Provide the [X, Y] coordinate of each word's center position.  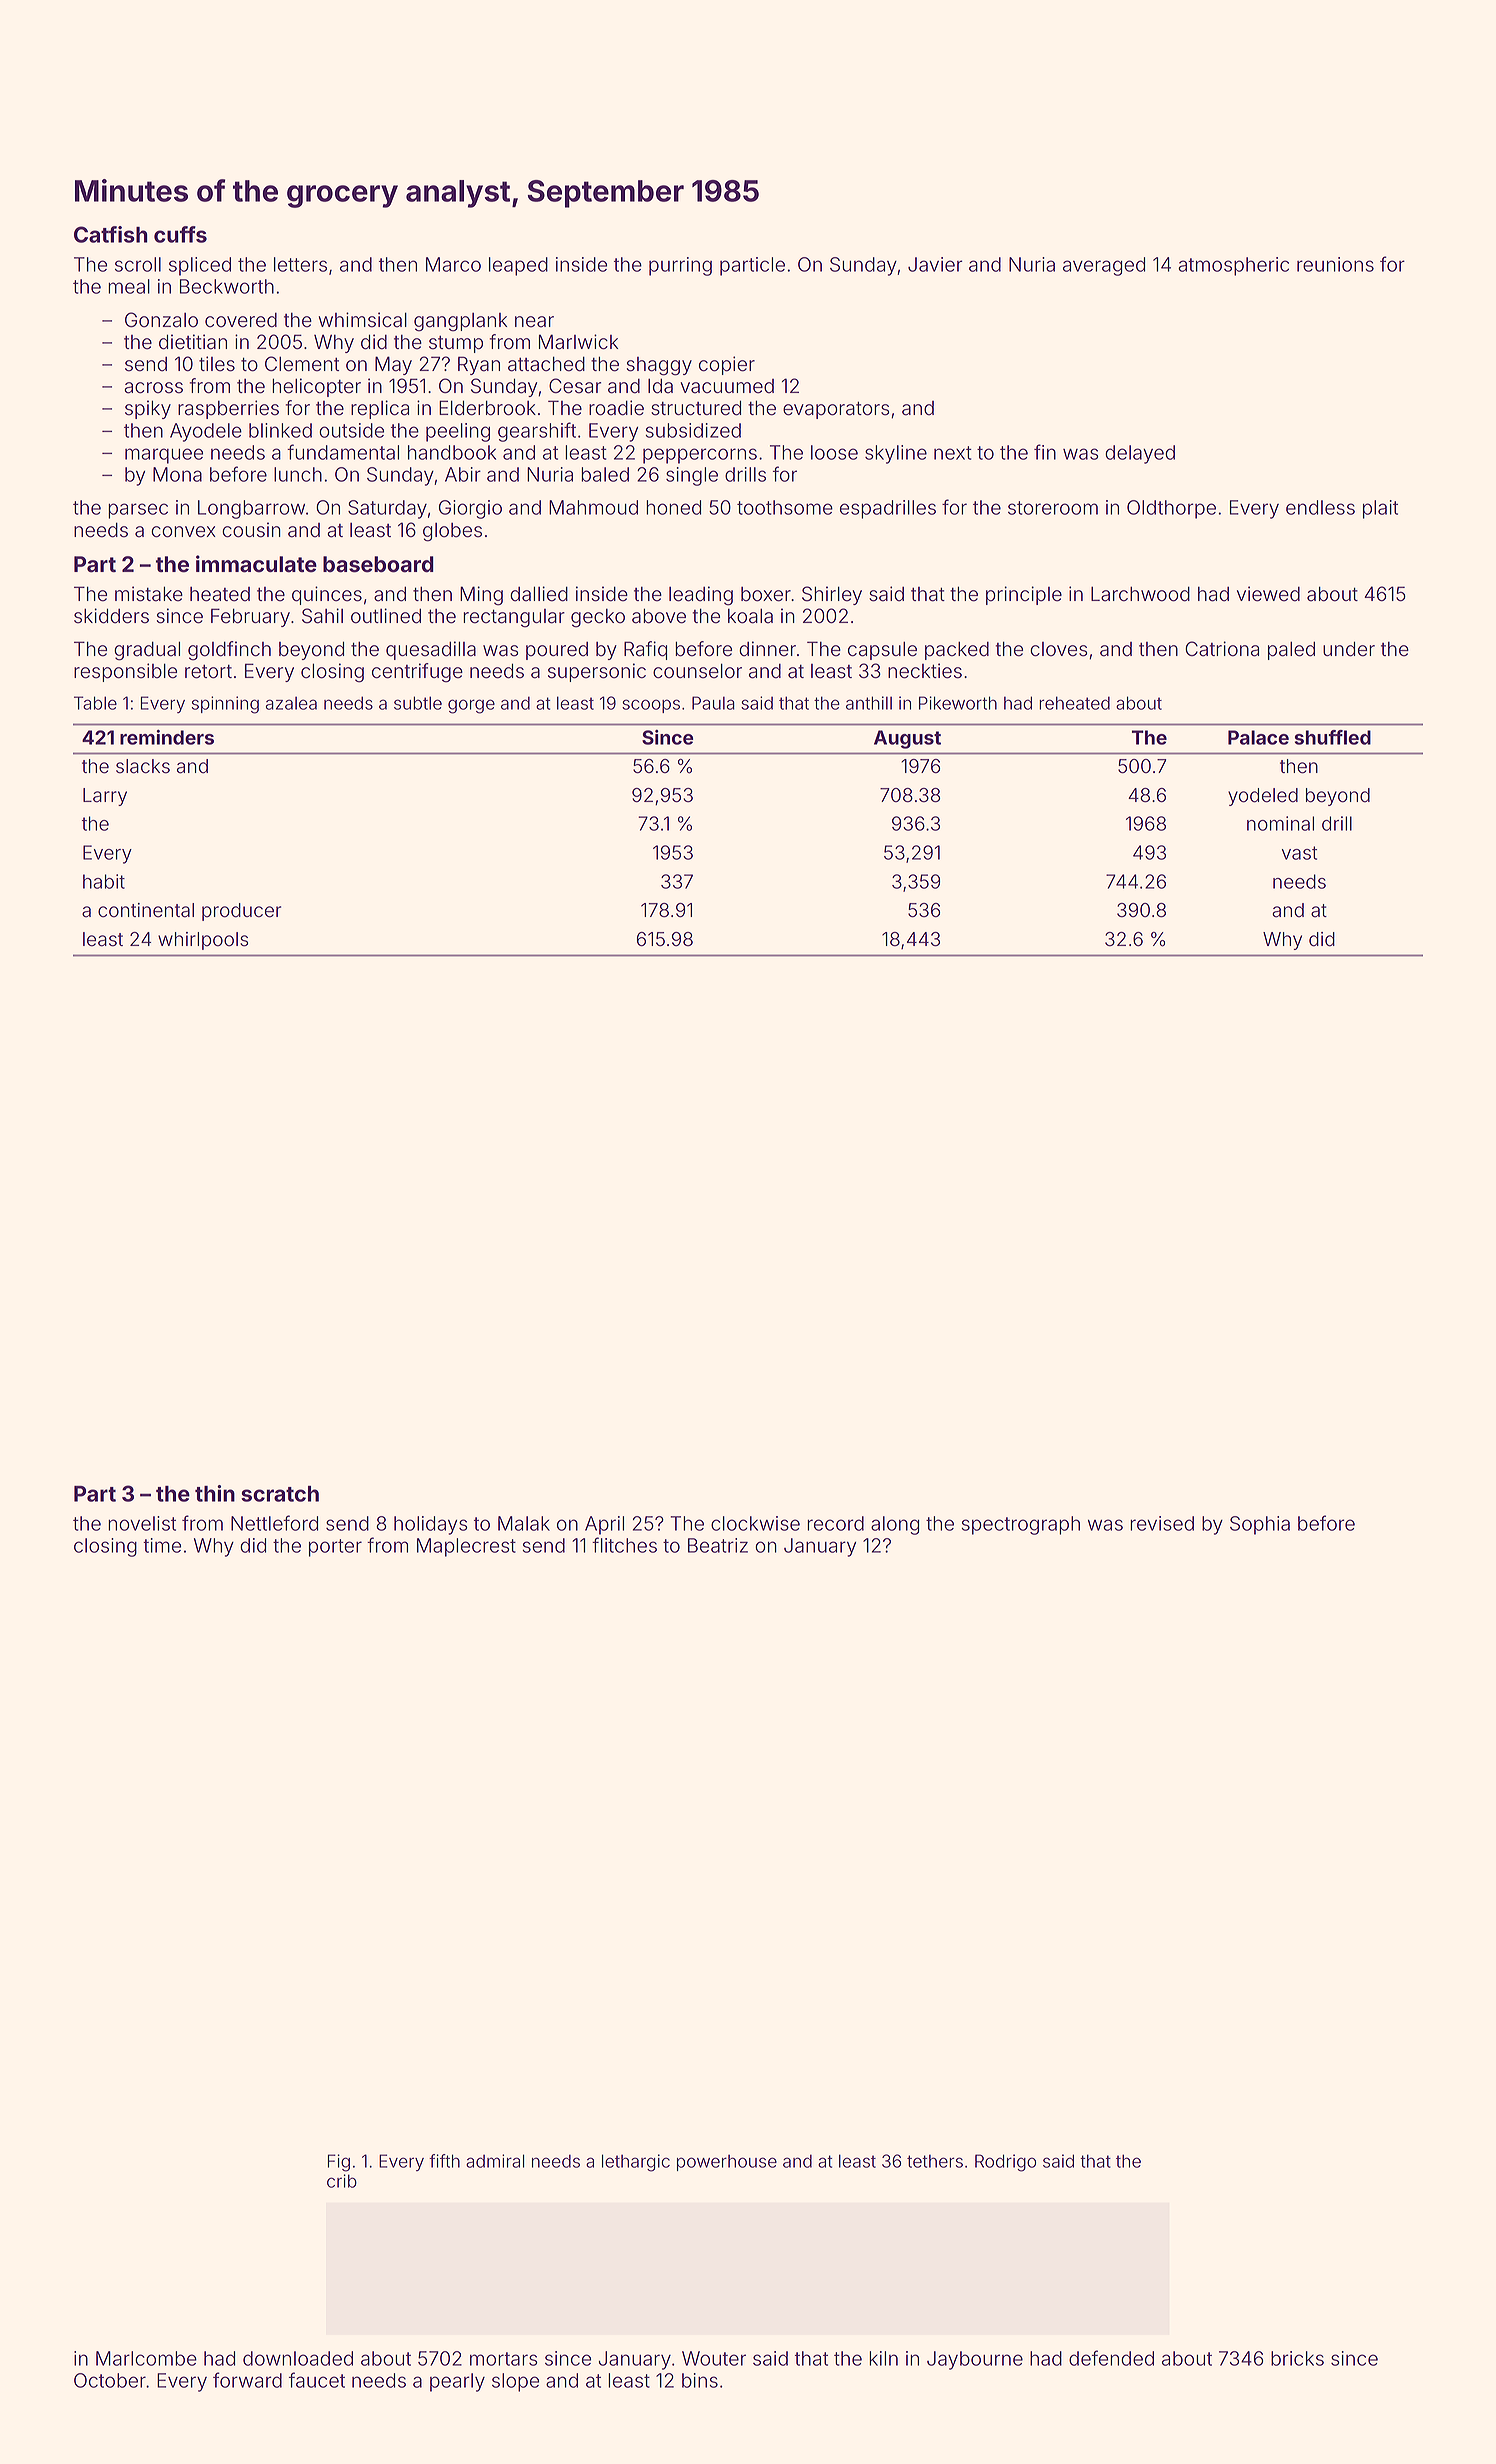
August [907, 739]
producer [241, 912]
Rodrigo [1005, 2163]
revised [1162, 1523]
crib [342, 2181]
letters [300, 264]
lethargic [636, 2163]
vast [1299, 853]
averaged [1104, 266]
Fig [339, 2163]
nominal [1280, 823]
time [162, 1545]
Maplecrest [466, 1547]
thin [215, 1493]
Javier [935, 264]
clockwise [755, 1523]
